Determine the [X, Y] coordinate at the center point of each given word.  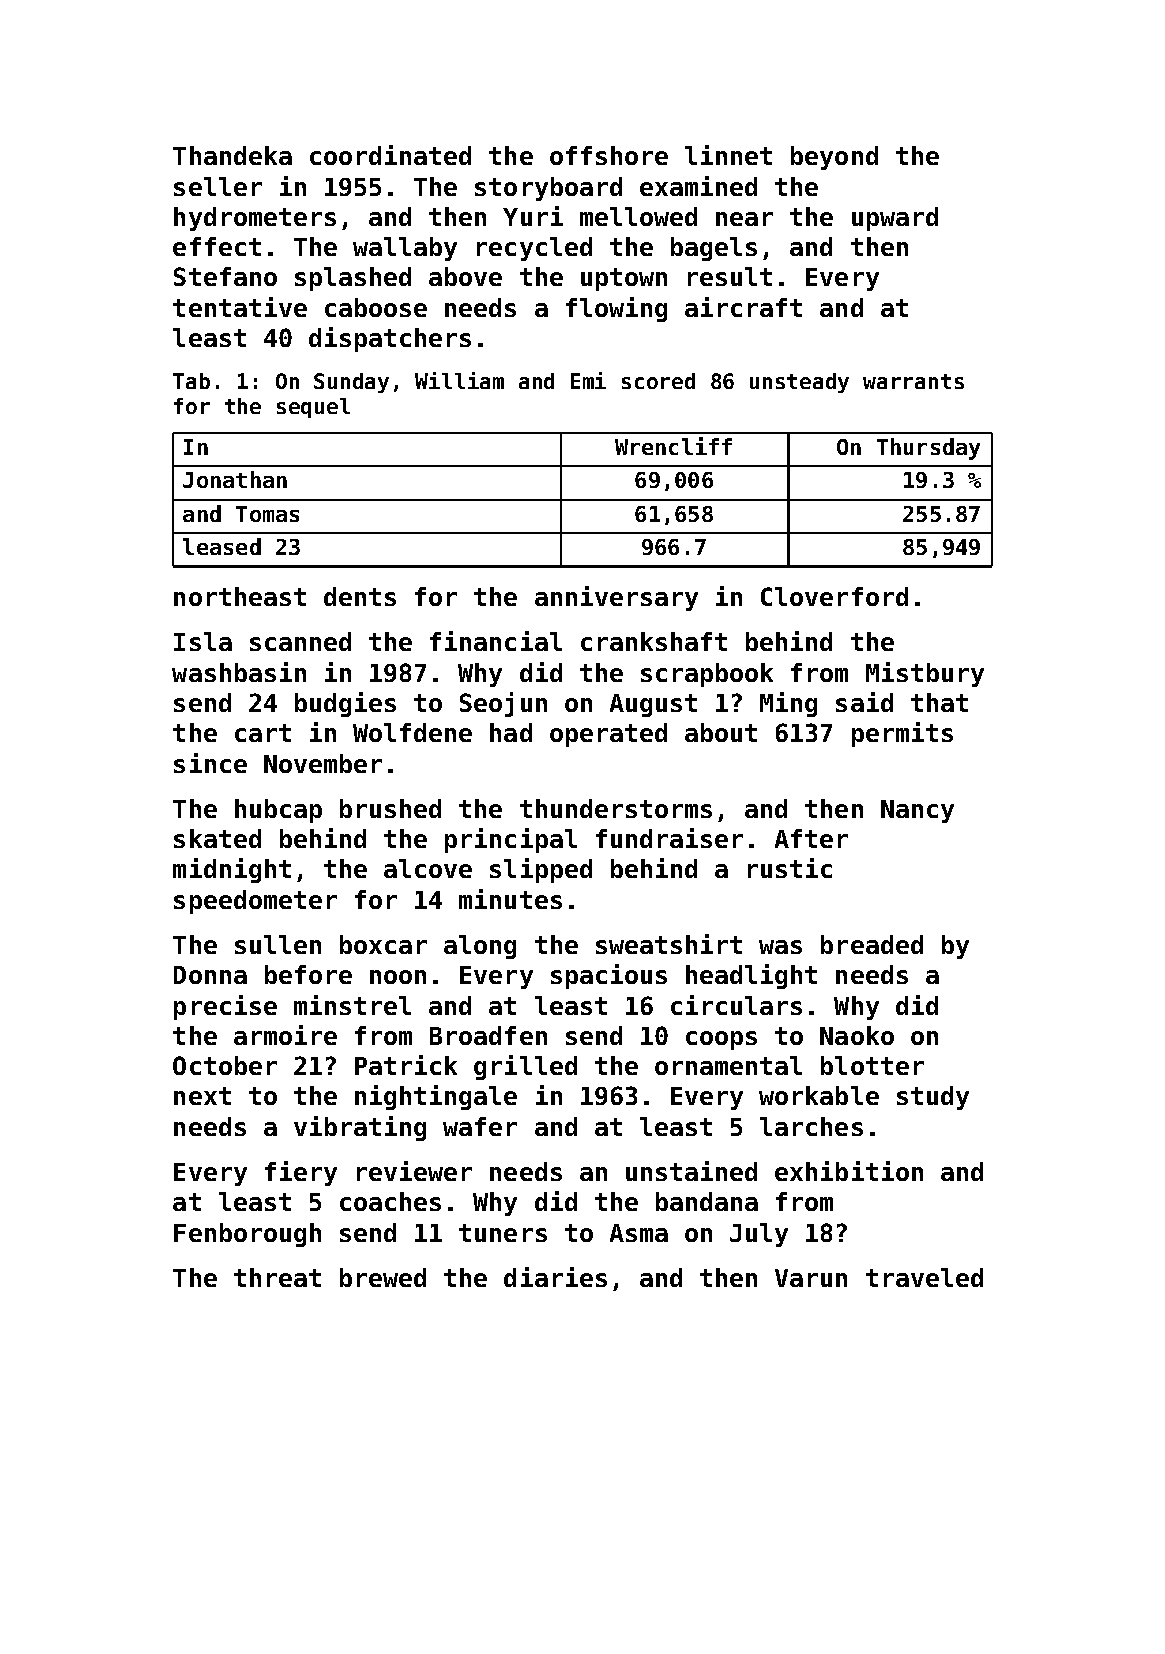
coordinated [390, 155]
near [744, 219]
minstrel [352, 1005]
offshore [609, 155]
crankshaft [654, 641]
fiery [301, 1173]
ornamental [728, 1065]
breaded [872, 944]
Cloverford [834, 596]
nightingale [436, 1097]
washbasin [239, 672]
